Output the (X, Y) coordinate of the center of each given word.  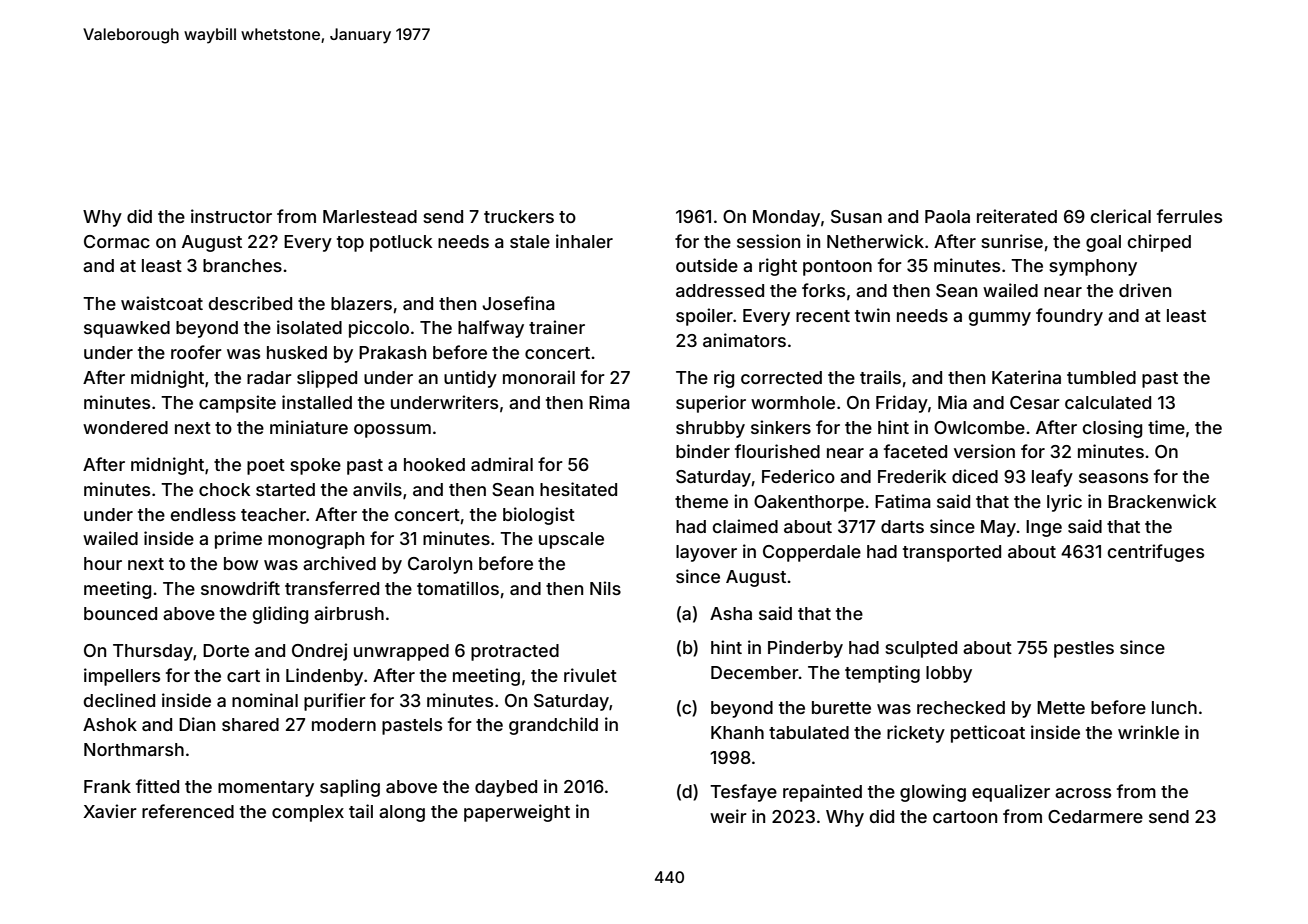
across (1083, 793)
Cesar (1035, 402)
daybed (506, 788)
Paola (947, 216)
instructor (231, 216)
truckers (519, 216)
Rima (609, 402)
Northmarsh (134, 749)
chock (224, 489)
